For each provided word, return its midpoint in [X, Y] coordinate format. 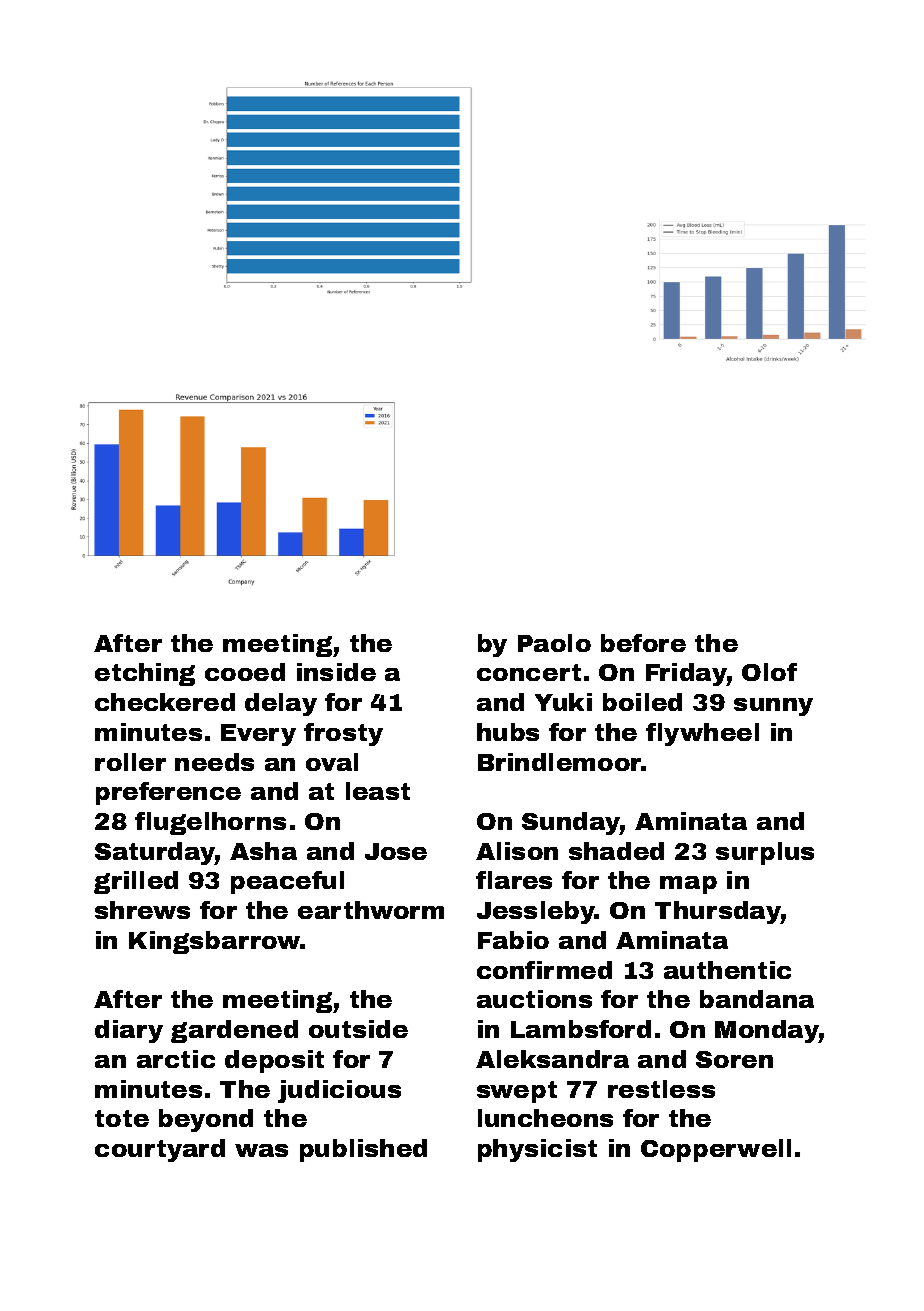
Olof [769, 672]
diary [129, 1031]
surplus [765, 853]
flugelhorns [210, 823]
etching [145, 674]
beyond [206, 1120]
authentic [727, 970]
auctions [534, 999]
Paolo [554, 643]
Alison [517, 851]
